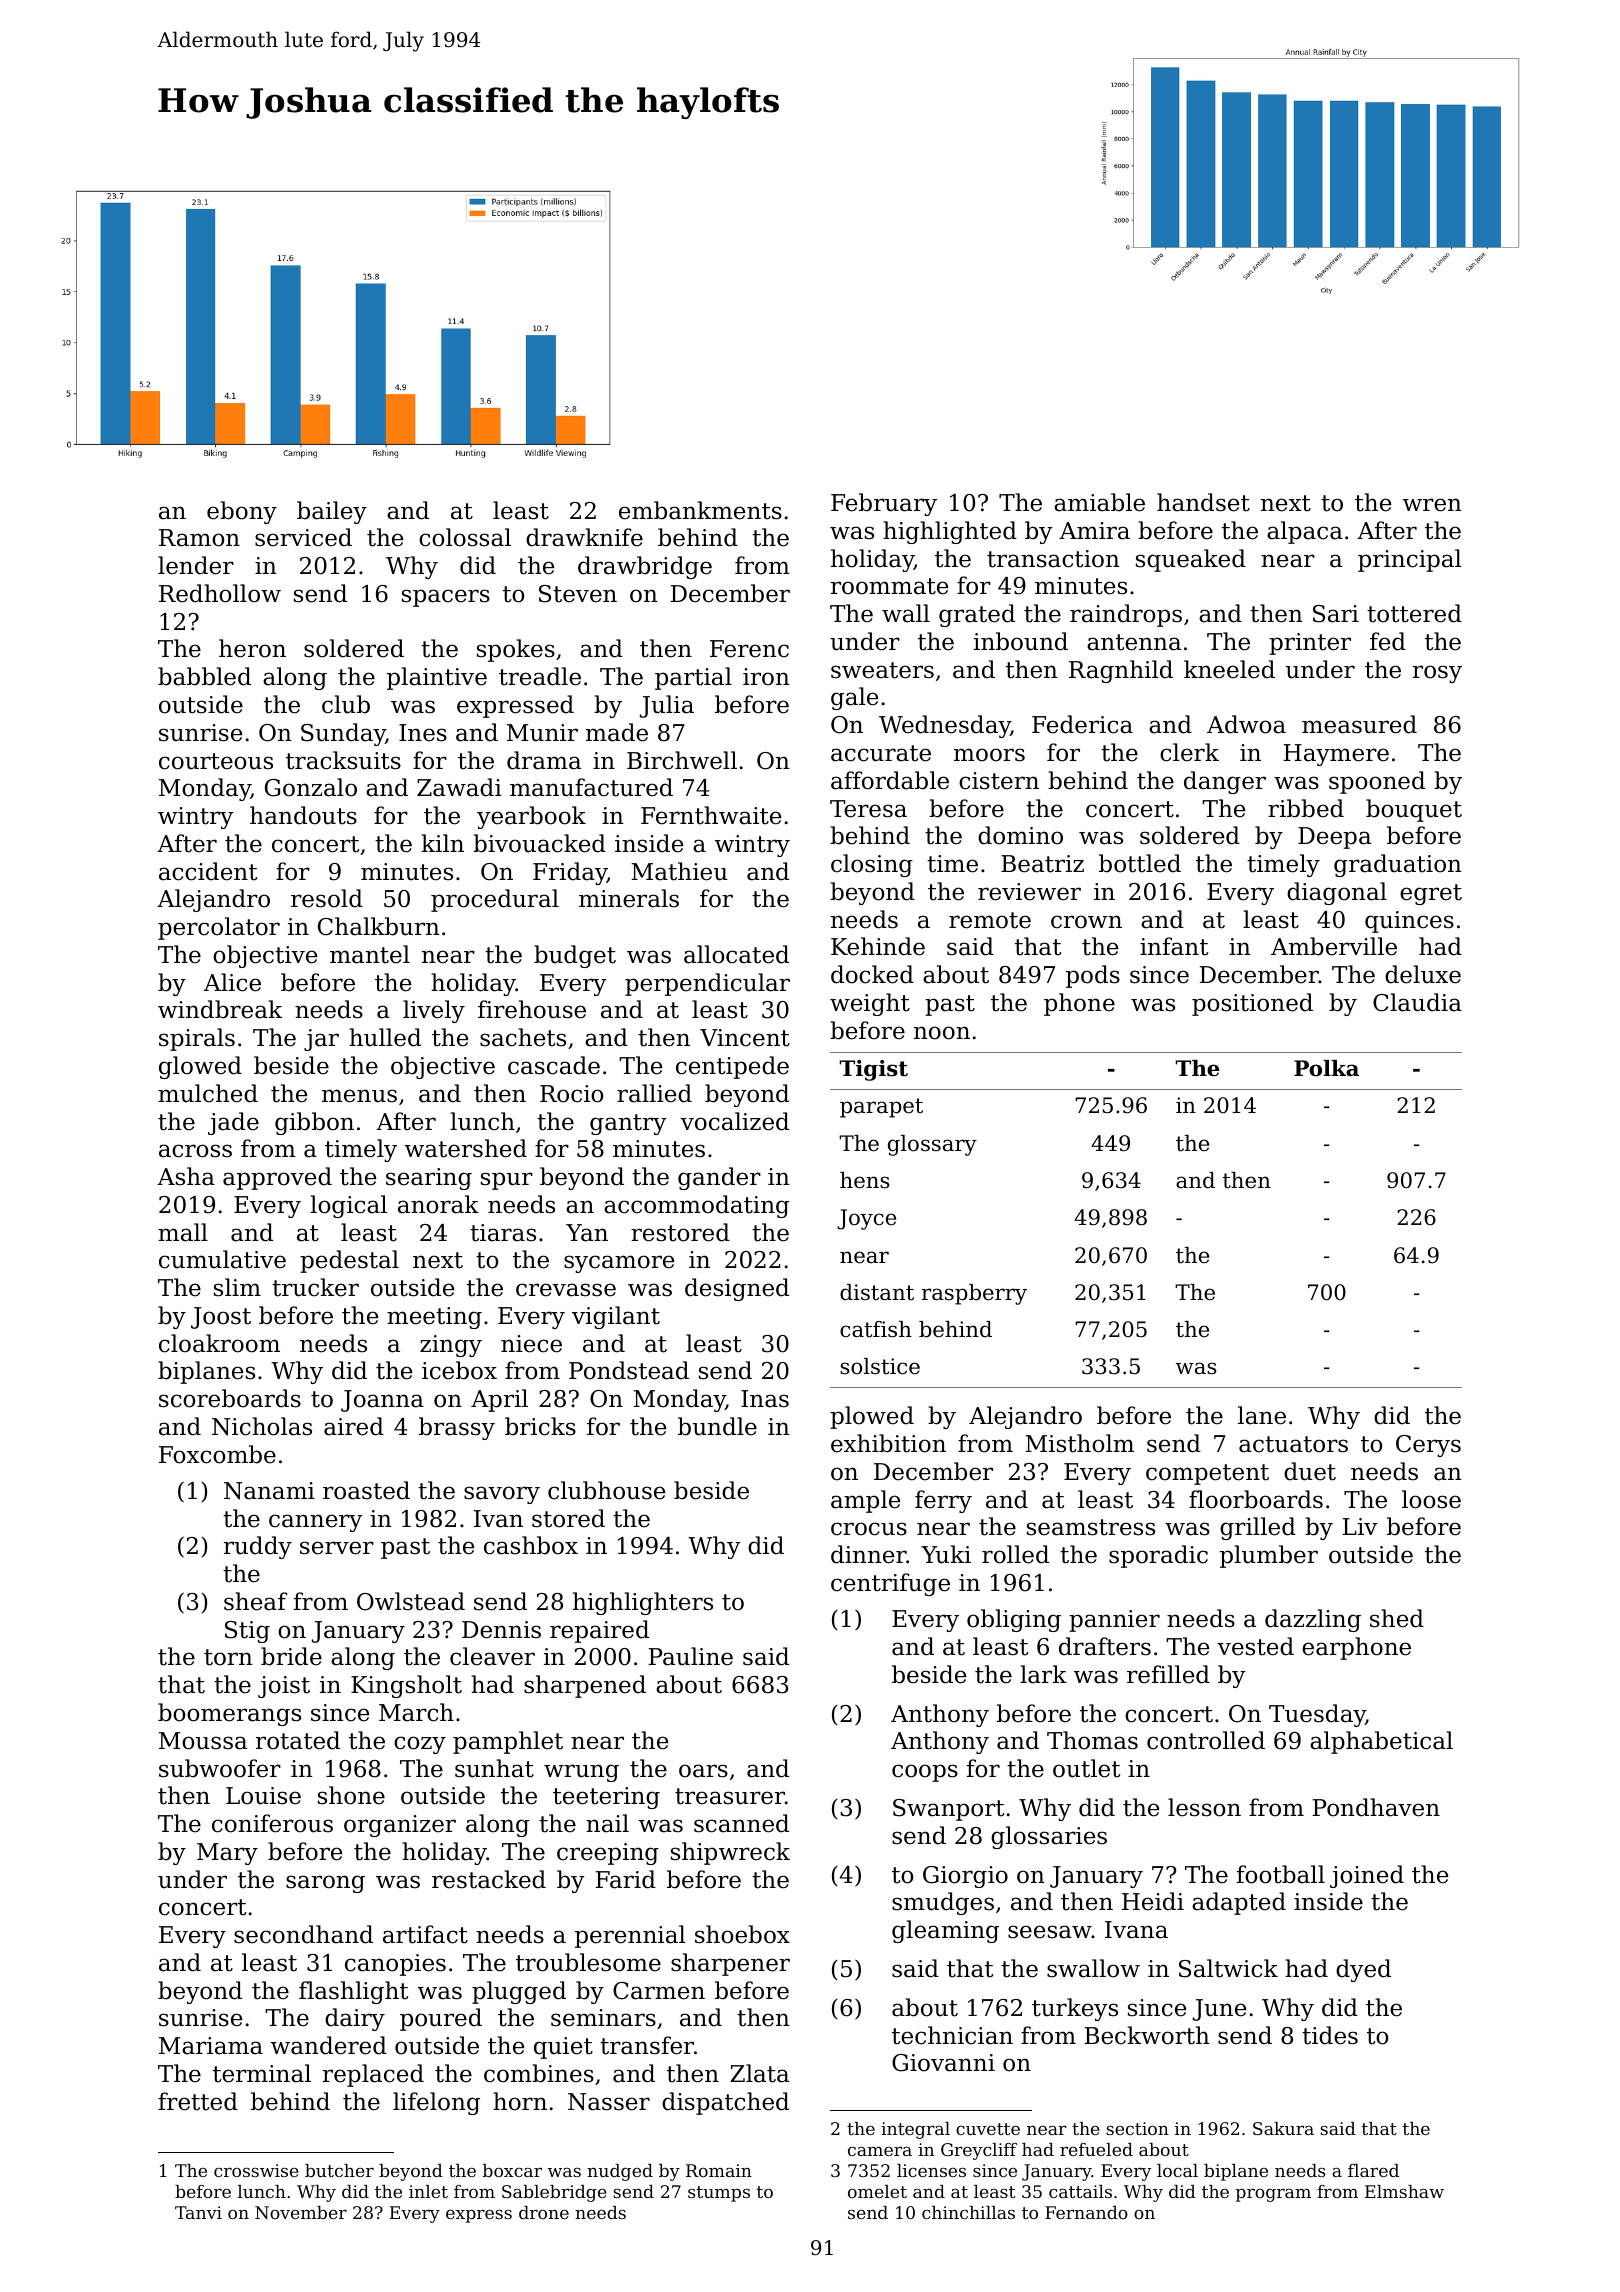 The image size is (1620, 2292). I want to click on smudges, so click(943, 1903).
